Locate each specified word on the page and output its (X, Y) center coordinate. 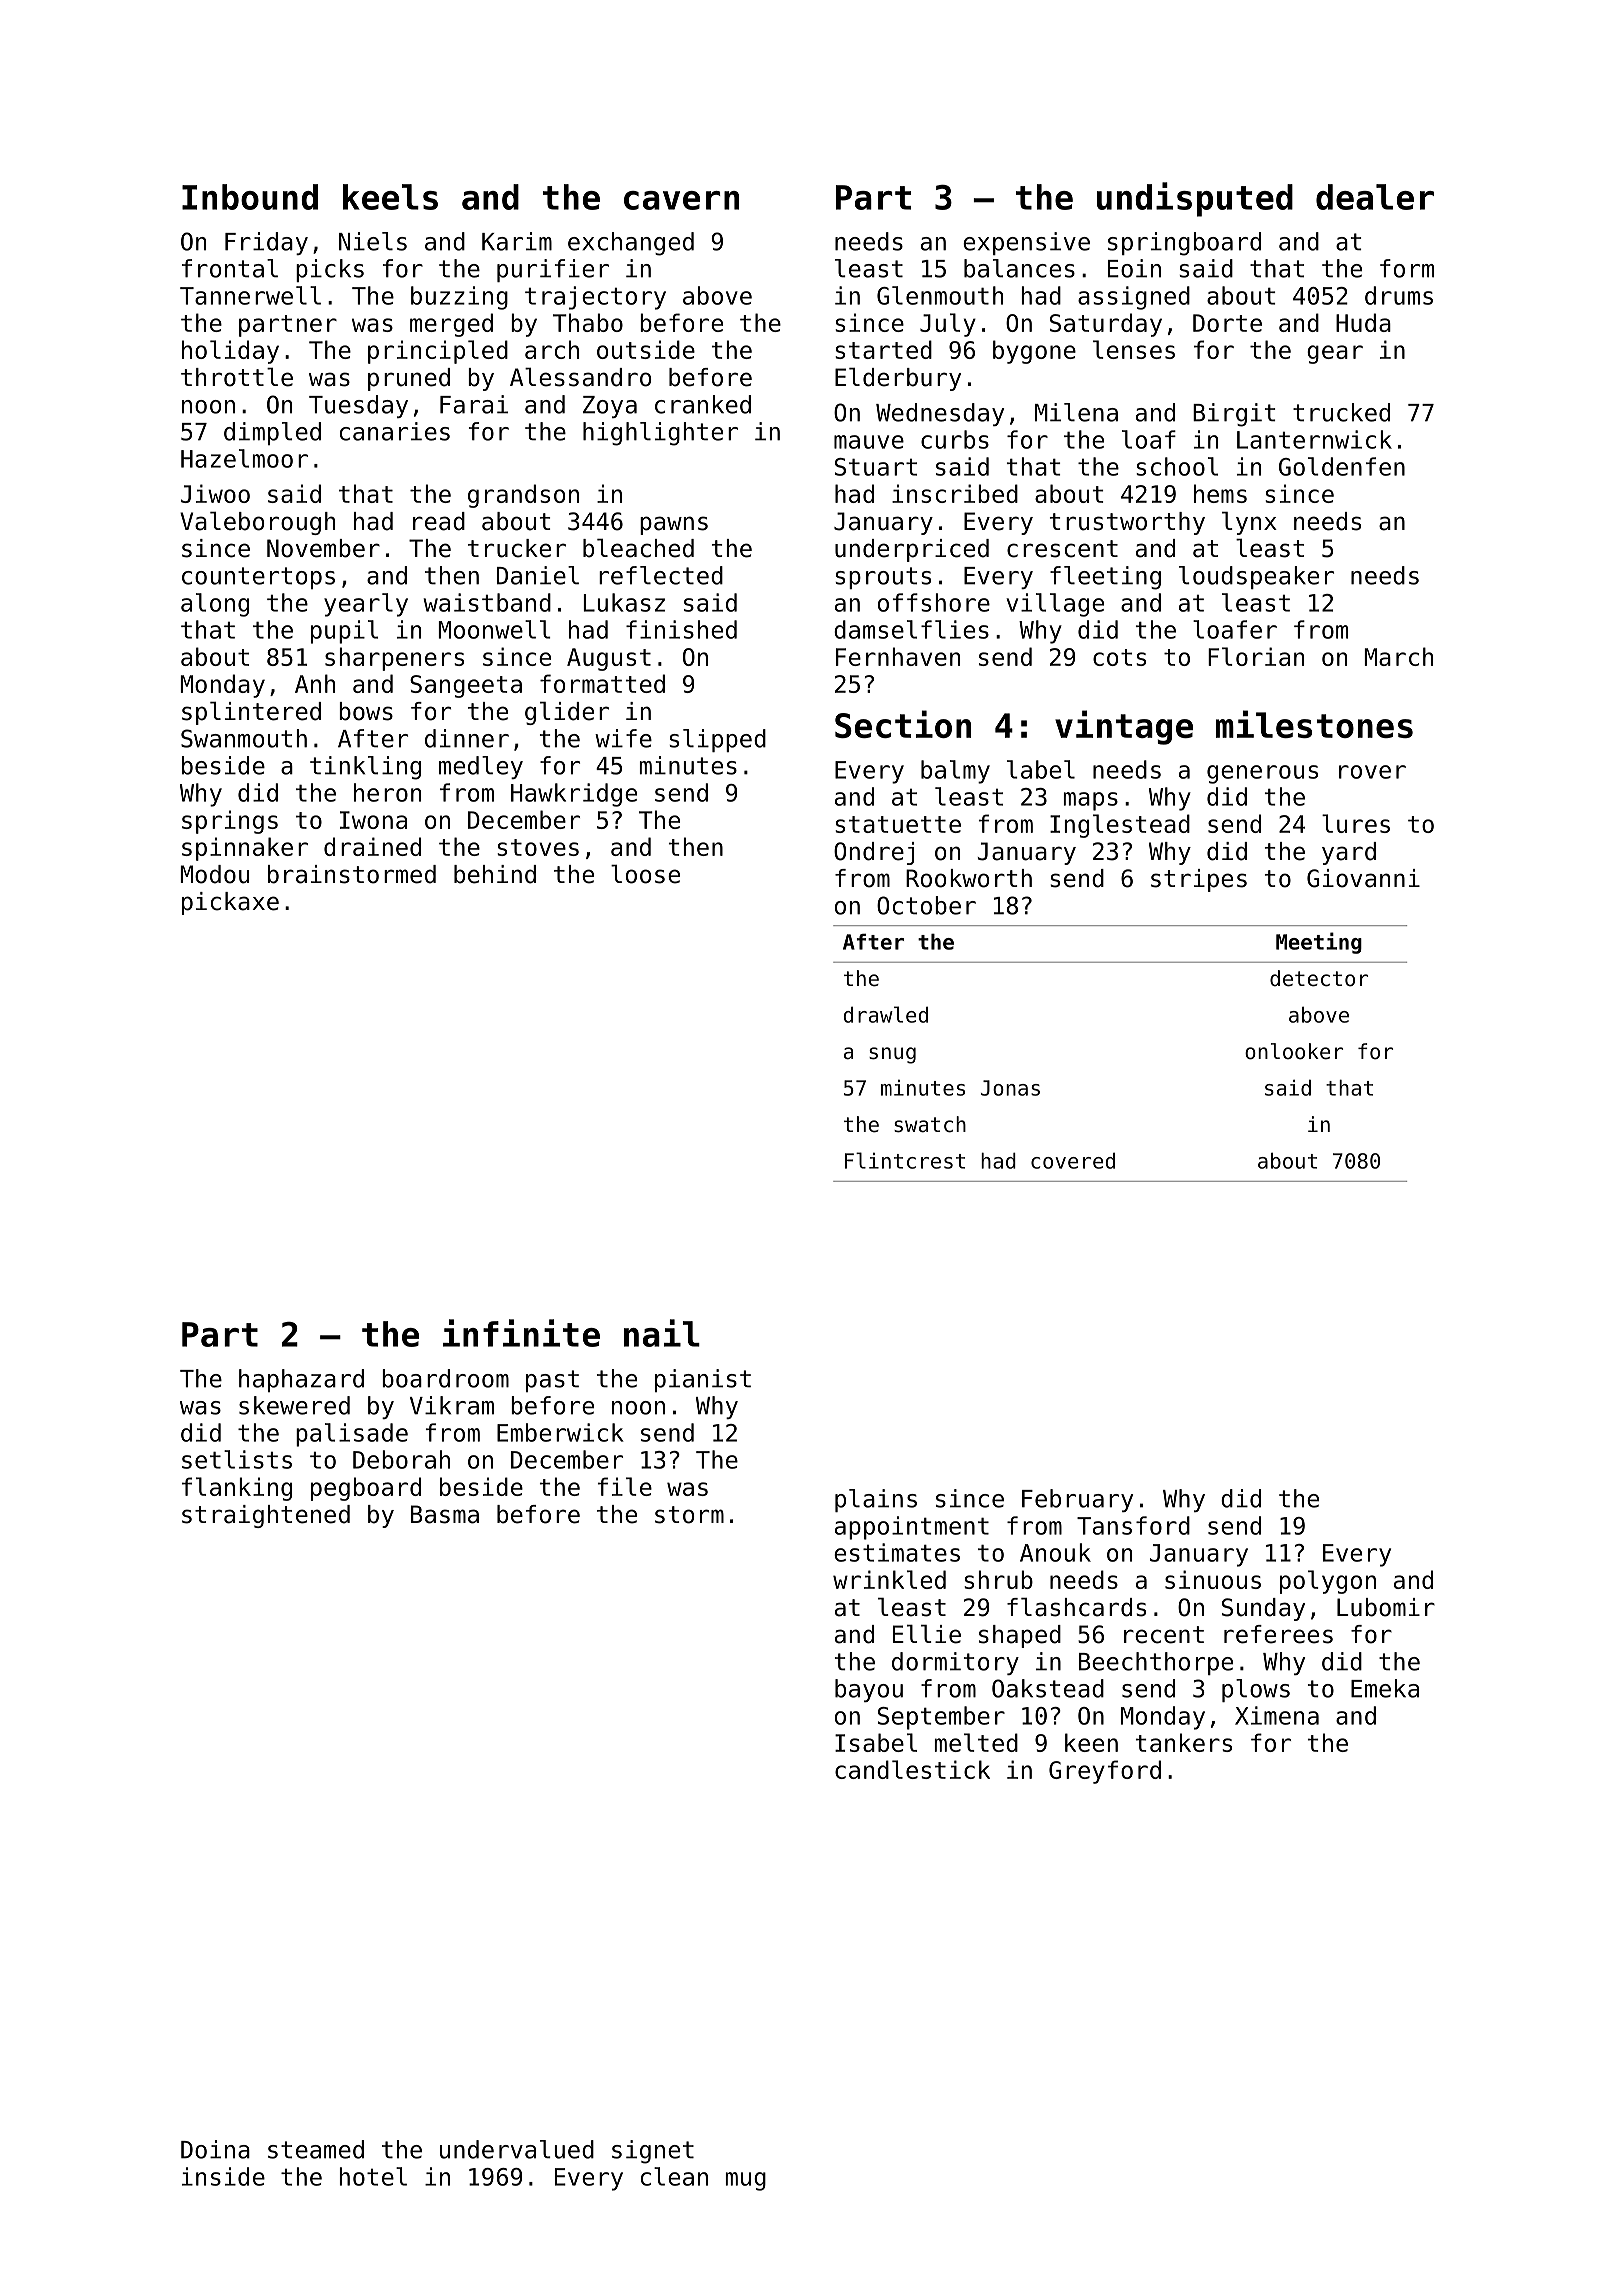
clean (674, 2176)
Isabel (876, 1742)
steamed (316, 2149)
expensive (1026, 243)
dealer (1375, 197)
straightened (266, 1516)
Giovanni (1363, 878)
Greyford (1105, 1772)
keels (390, 197)
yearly (366, 605)
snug (892, 1055)
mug (746, 2181)
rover (1372, 772)
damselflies (911, 629)
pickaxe (230, 903)
